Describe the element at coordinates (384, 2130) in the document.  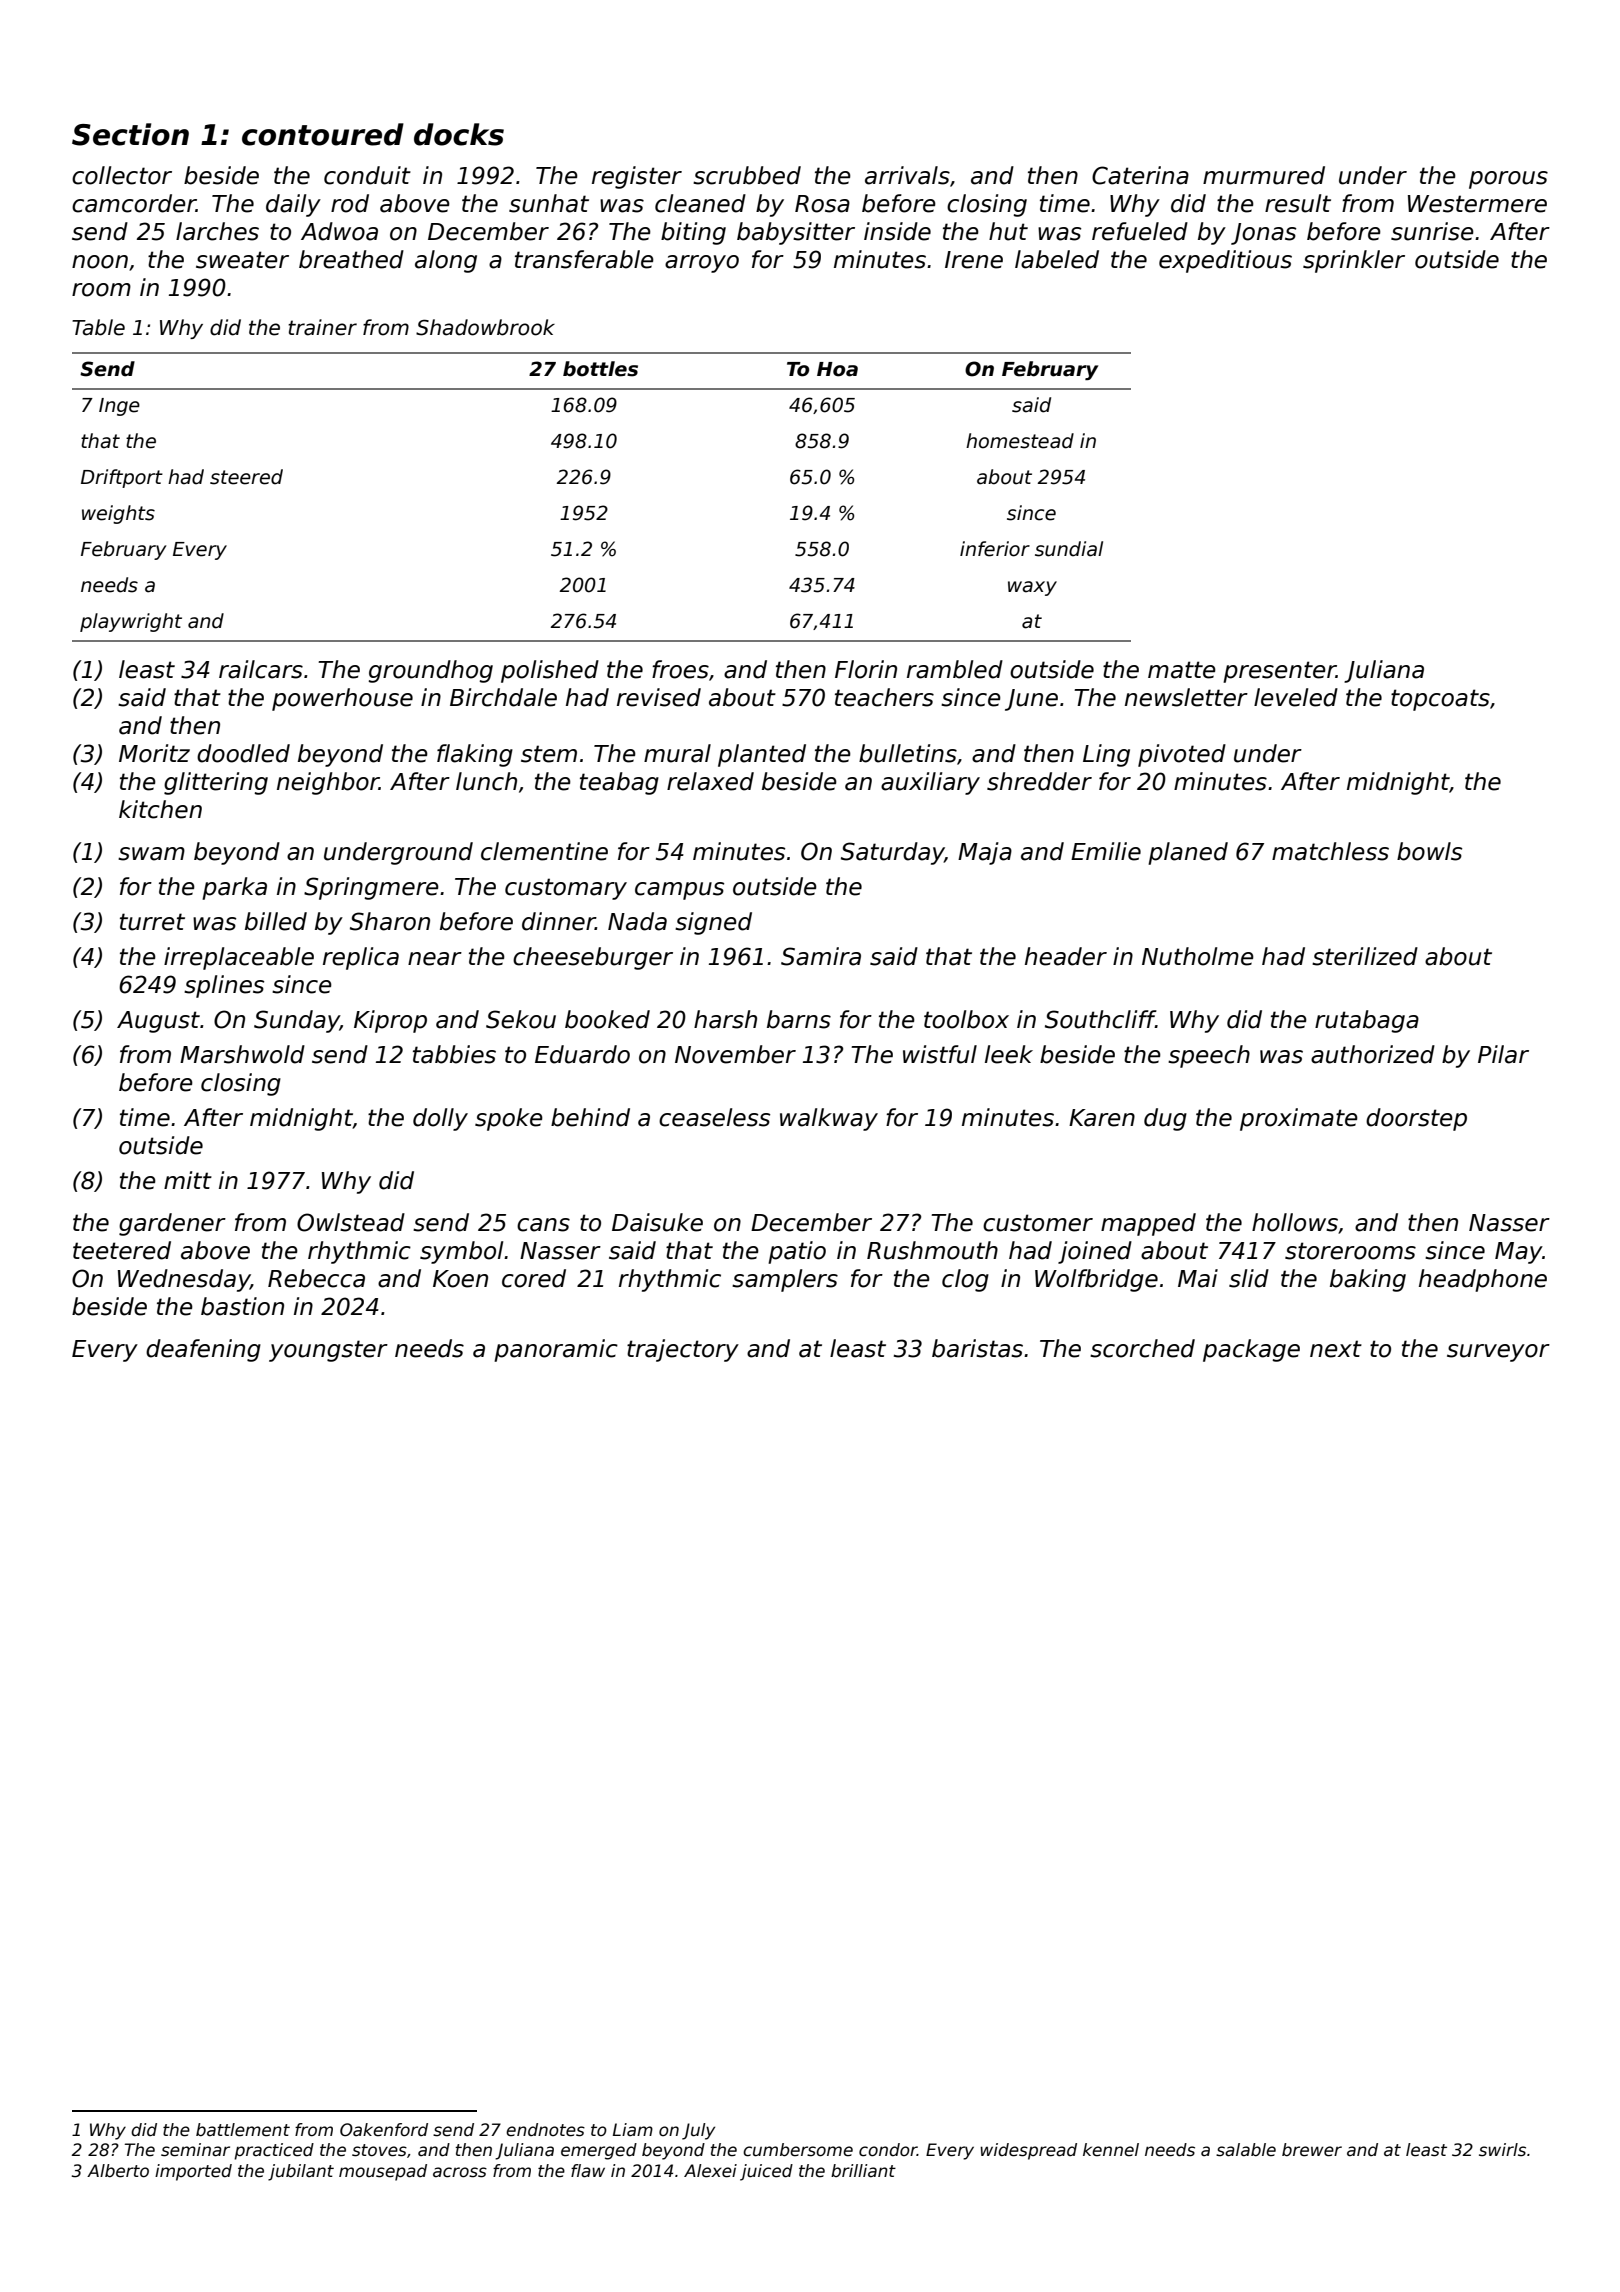
I see `Oakenford` at that location.
